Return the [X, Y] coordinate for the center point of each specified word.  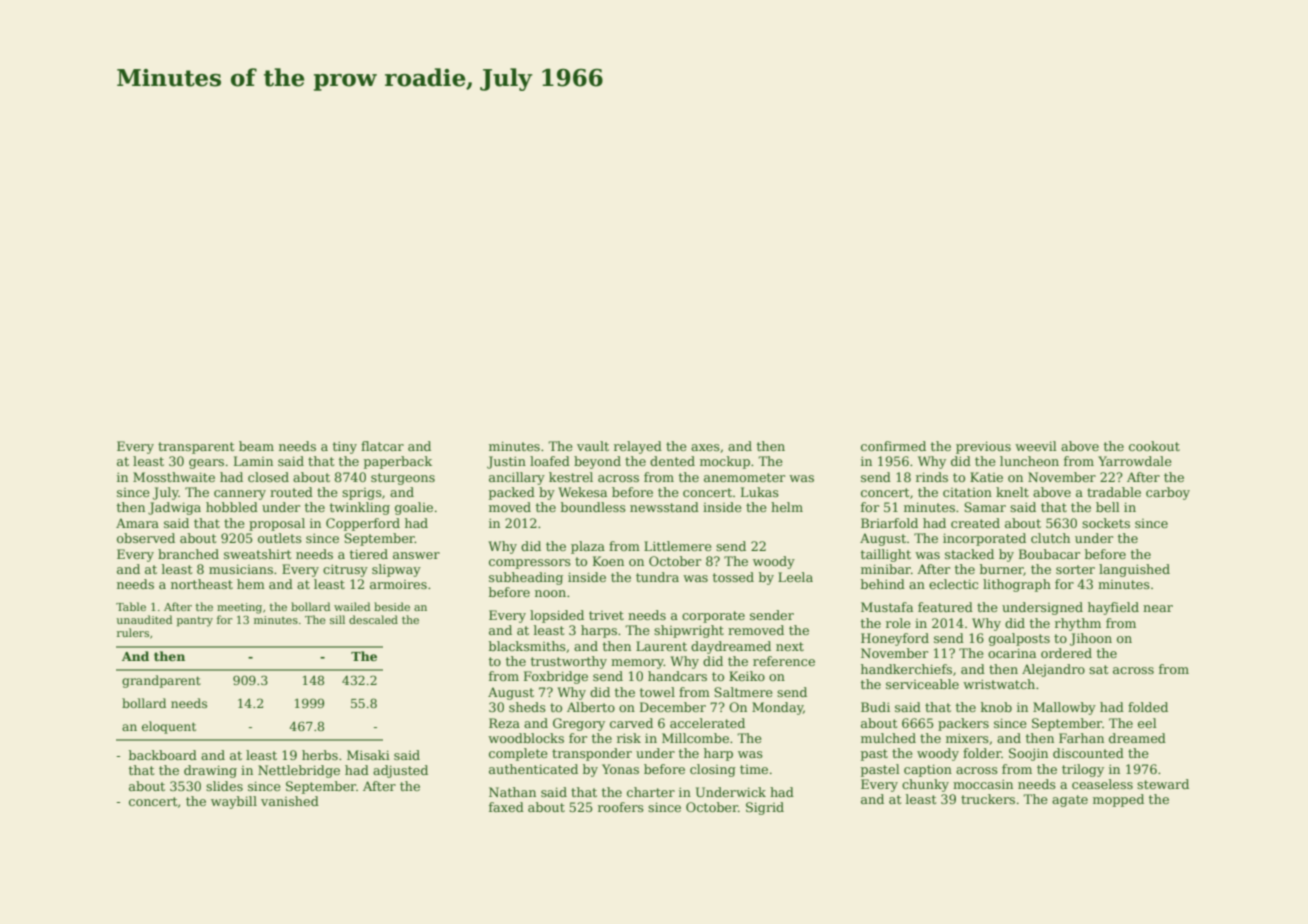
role [898, 623]
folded [1148, 707]
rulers [133, 632]
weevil [1036, 446]
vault [593, 446]
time [754, 769]
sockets [1106, 523]
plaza [588, 547]
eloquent [169, 727]
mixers [967, 738]
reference [784, 661]
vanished [290, 801]
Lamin [253, 461]
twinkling [360, 508]
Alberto [591, 707]
